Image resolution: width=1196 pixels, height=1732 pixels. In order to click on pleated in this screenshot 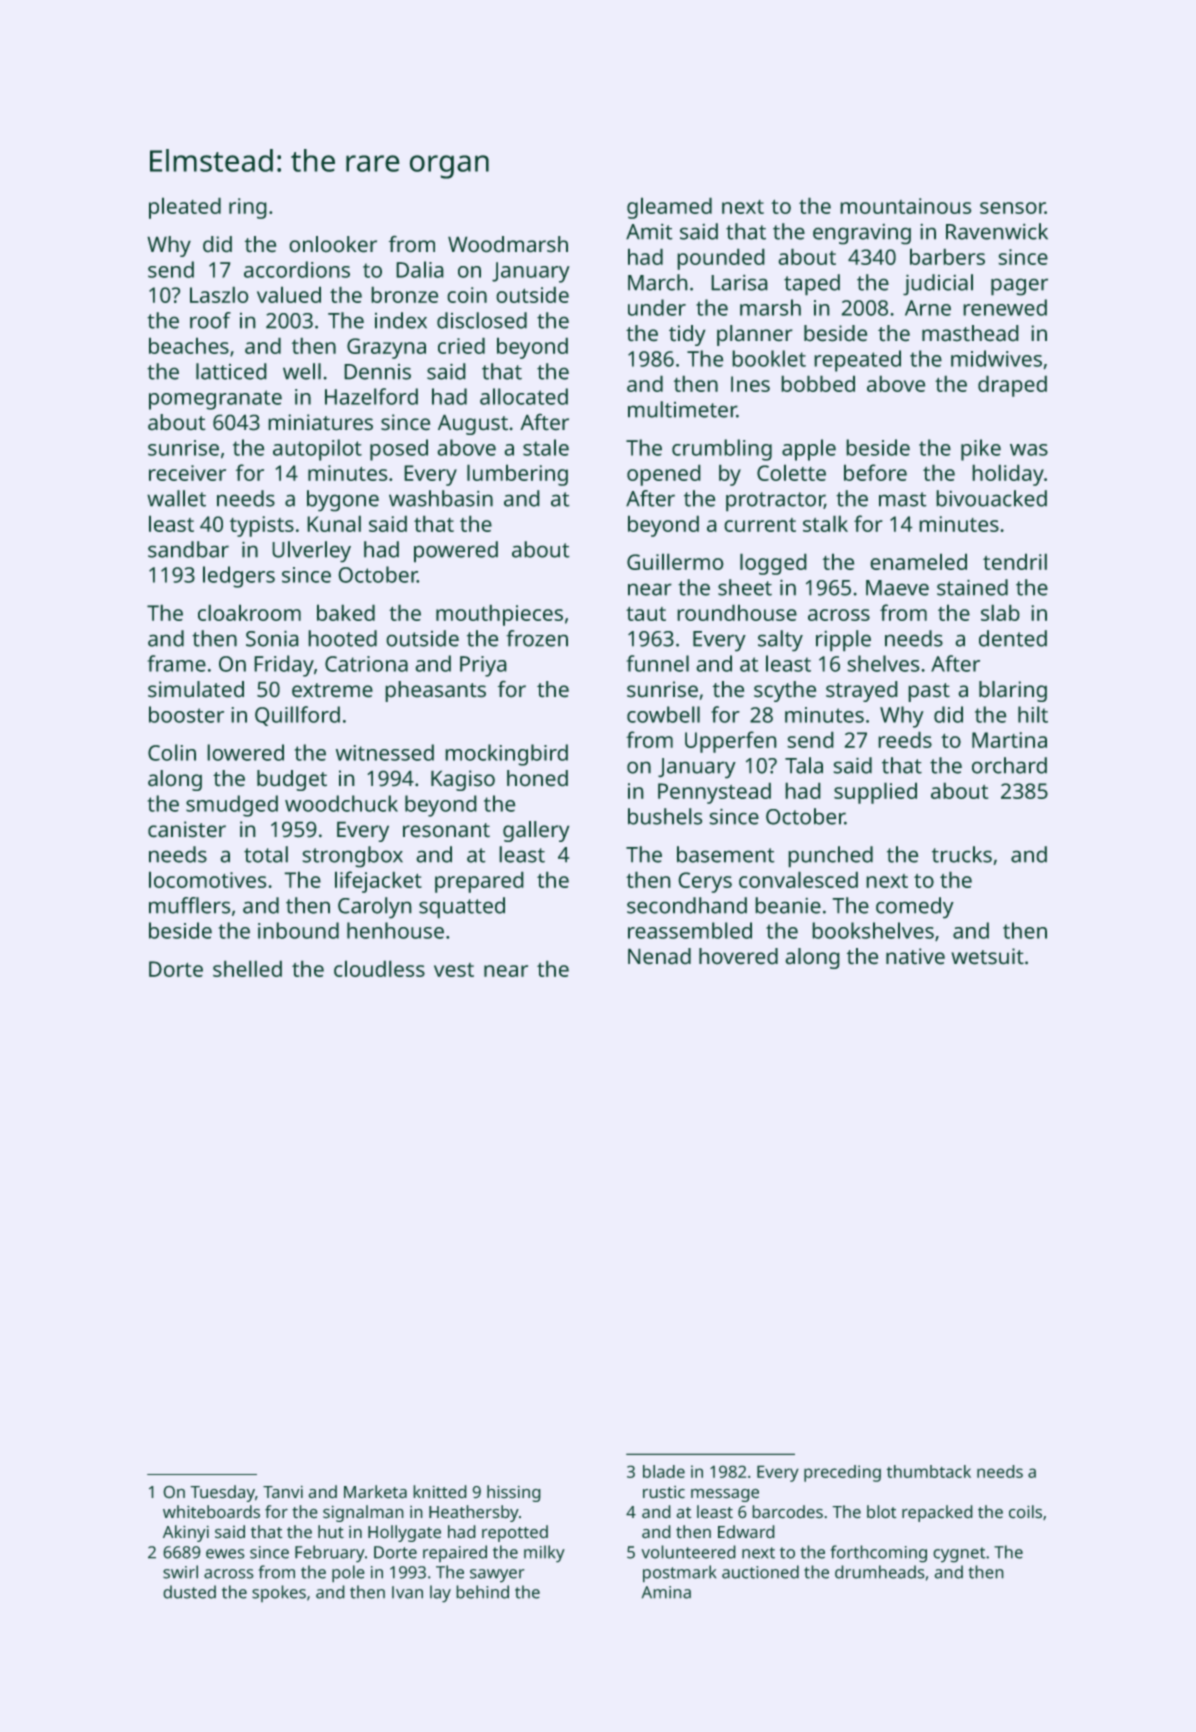, I will do `click(185, 208)`.
